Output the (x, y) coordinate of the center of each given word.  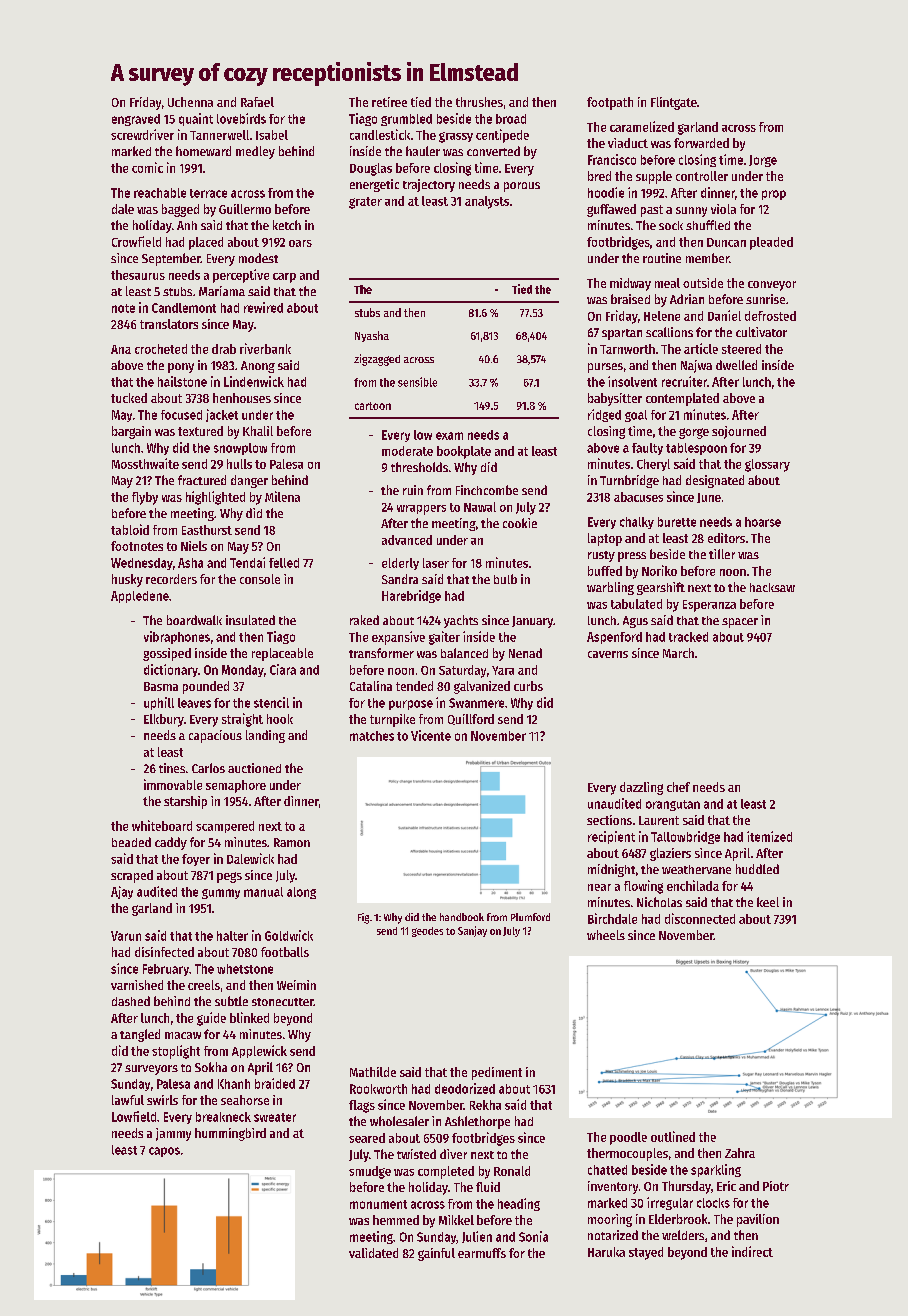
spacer (740, 623)
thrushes (479, 102)
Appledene (140, 597)
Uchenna (190, 102)
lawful (128, 1100)
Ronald (512, 1171)
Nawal (480, 507)
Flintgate (674, 103)
